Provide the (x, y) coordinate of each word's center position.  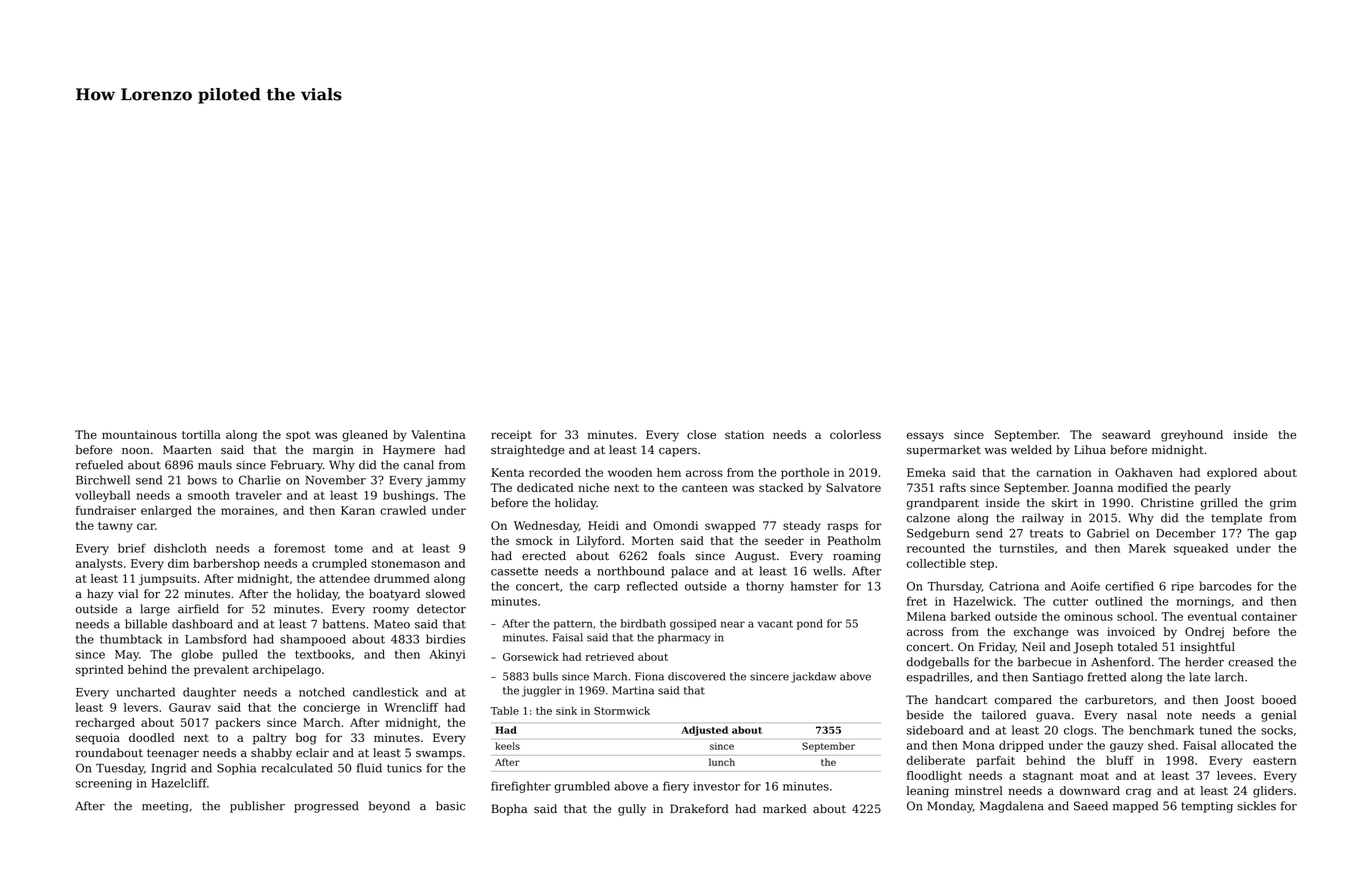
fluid (369, 768)
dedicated (545, 487)
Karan (358, 510)
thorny (765, 587)
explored (1232, 473)
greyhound (1192, 436)
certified (1129, 586)
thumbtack (131, 639)
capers (678, 452)
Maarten (187, 450)
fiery (676, 787)
